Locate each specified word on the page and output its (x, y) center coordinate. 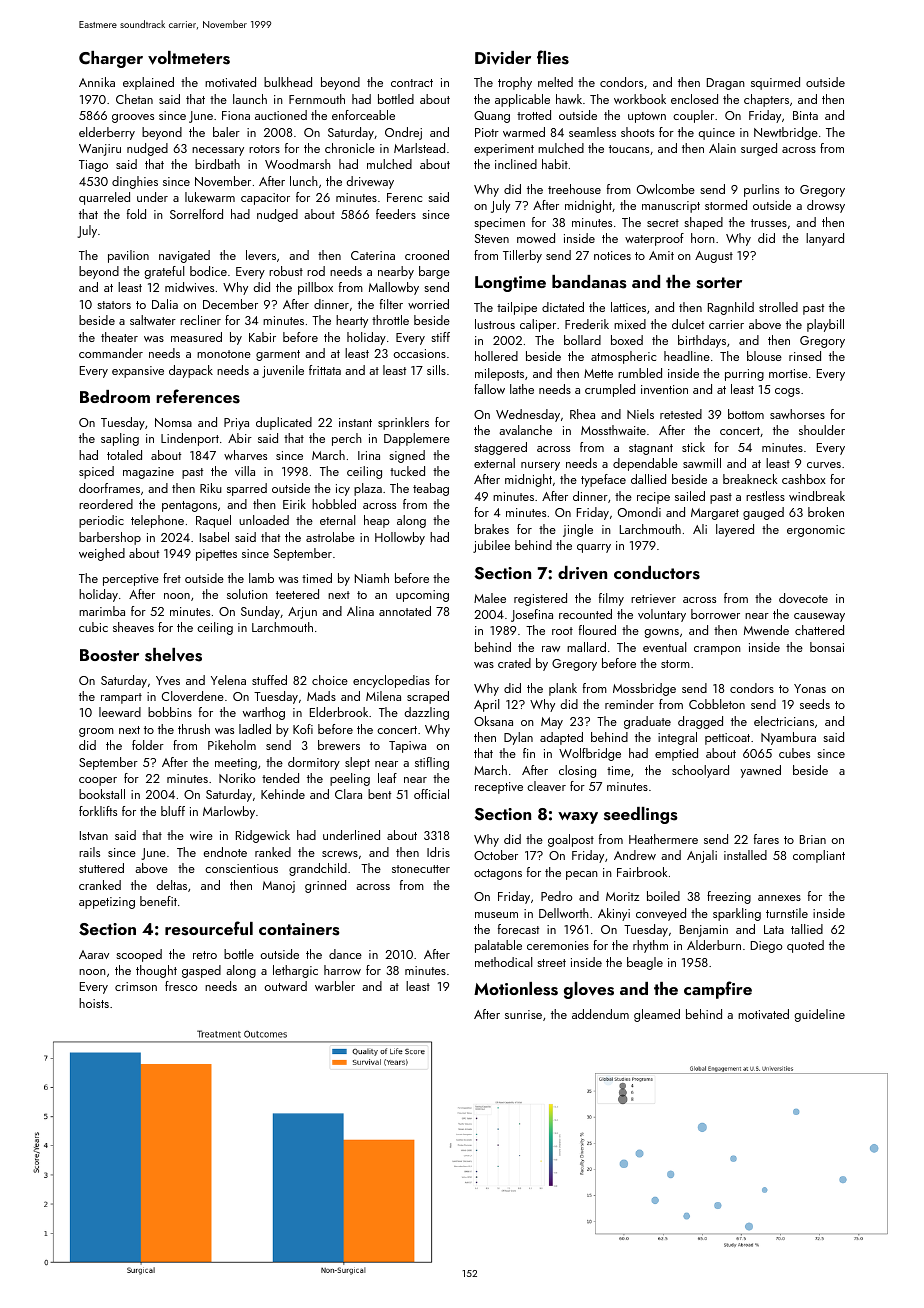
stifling (432, 763)
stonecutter (421, 869)
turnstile (787, 913)
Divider (503, 58)
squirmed (775, 83)
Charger (111, 59)
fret (172, 578)
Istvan (94, 835)
